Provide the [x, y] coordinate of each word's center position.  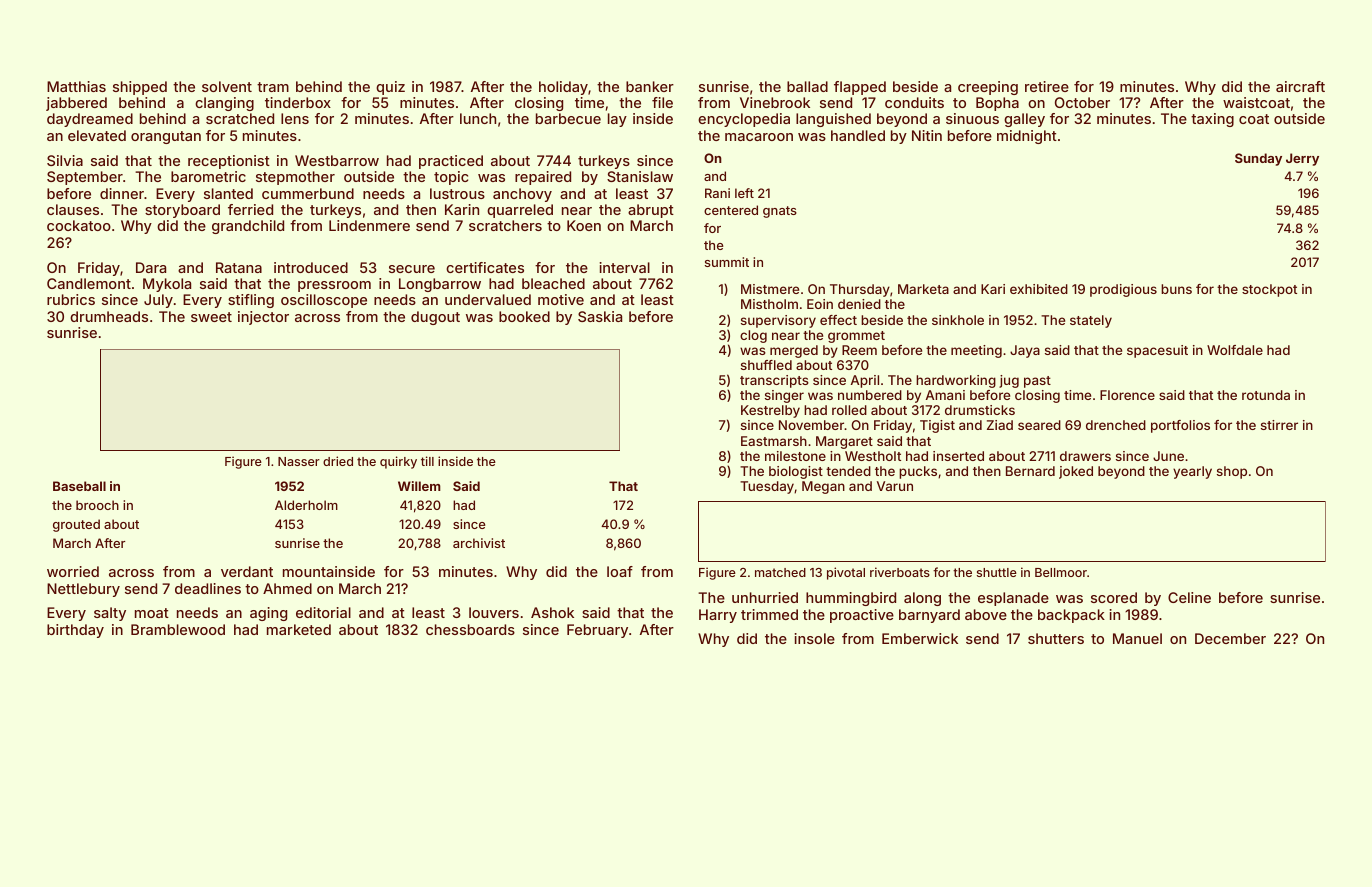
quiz [390, 88]
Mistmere [770, 289]
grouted [76, 525]
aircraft [1300, 86]
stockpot [1269, 290]
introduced [311, 267]
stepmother [295, 178]
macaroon [759, 137]
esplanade [1013, 599]
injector [263, 318]
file [662, 102]
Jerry [1302, 159]
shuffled [766, 365]
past [1037, 382]
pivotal [846, 573]
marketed [299, 629]
